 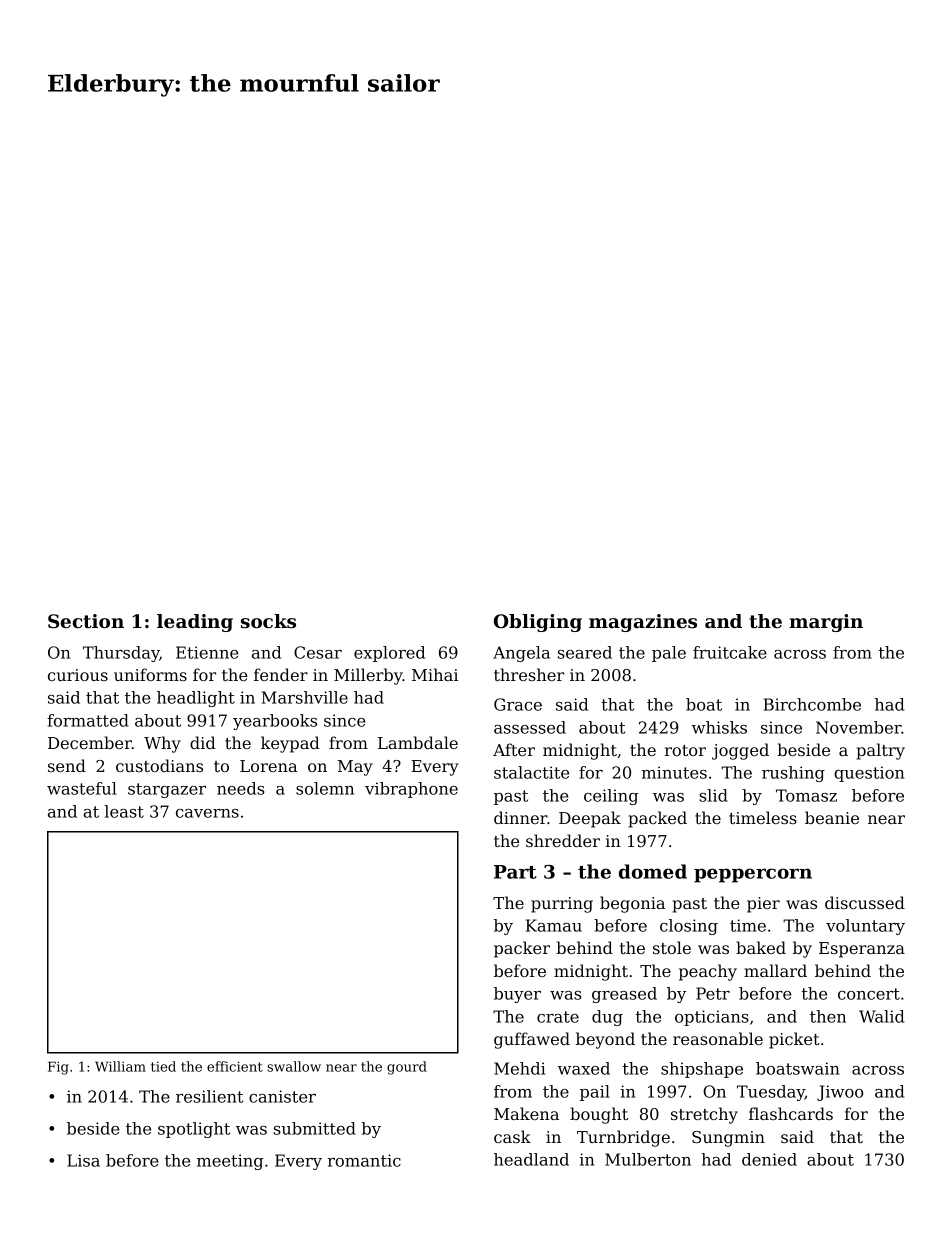 What do you see at coordinates (83, 1160) in the screenshot?
I see `Lisa` at bounding box center [83, 1160].
